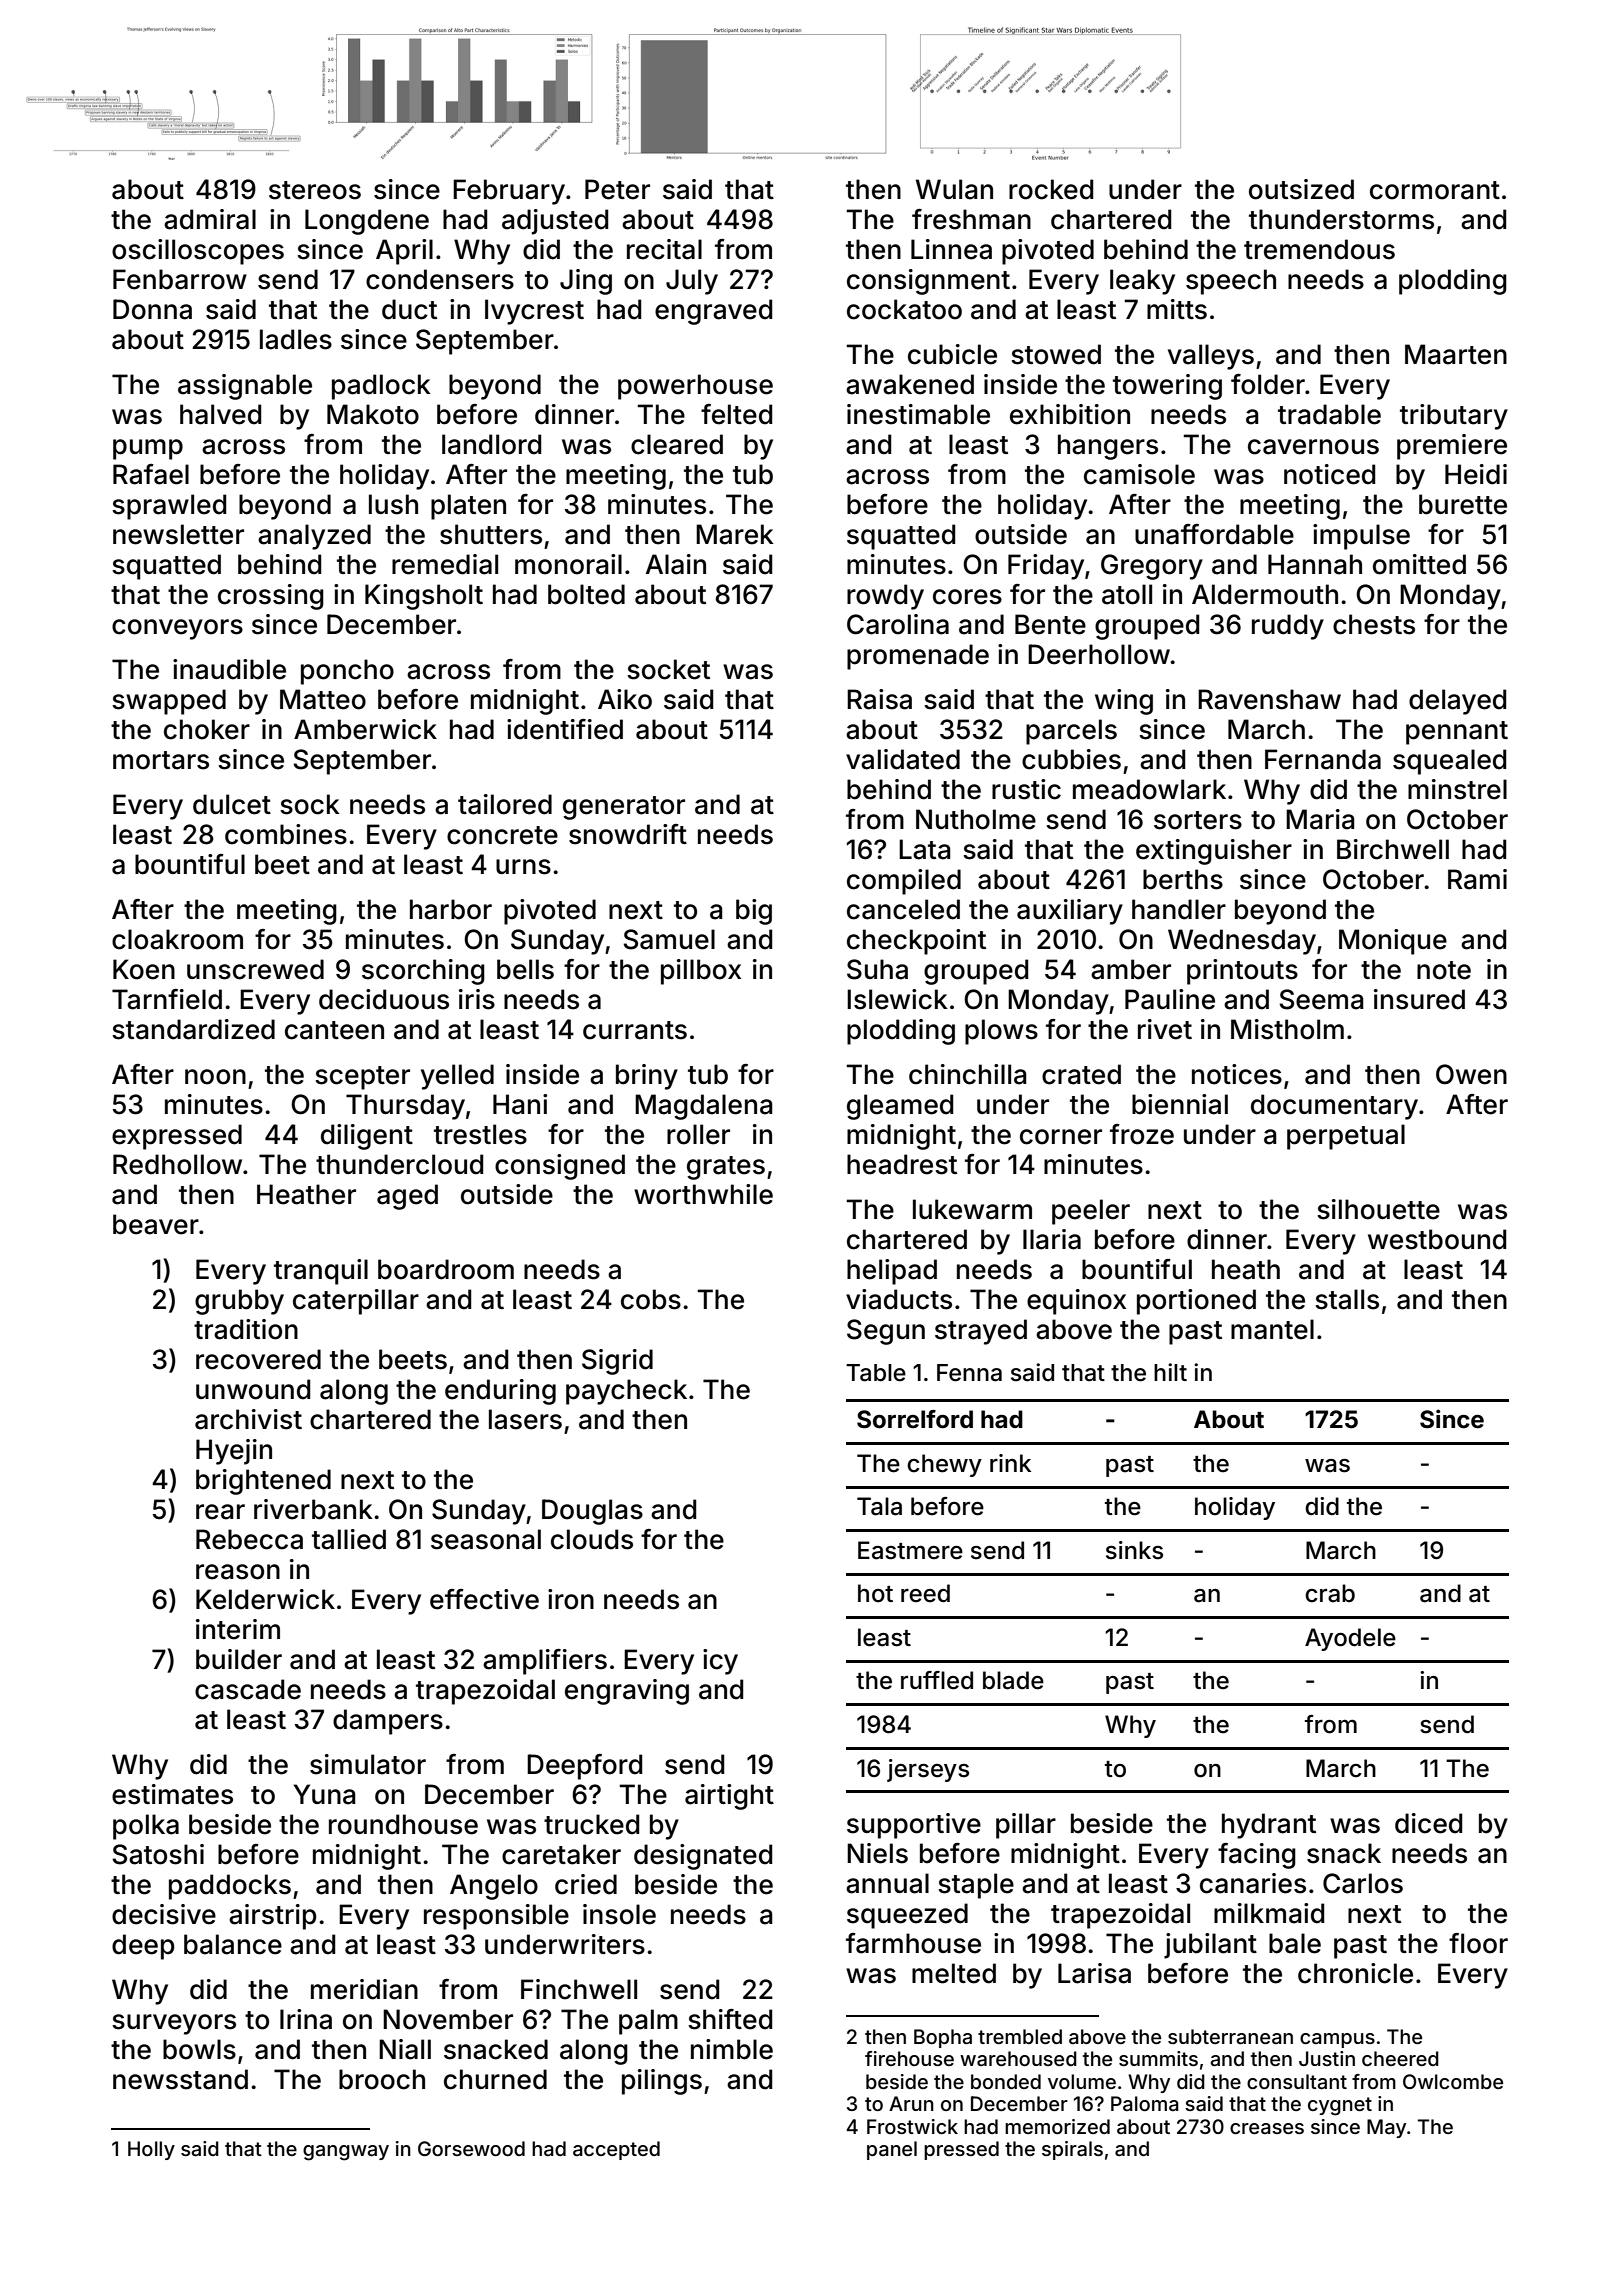 The width and height of the screenshot is (1620, 2292). What do you see at coordinates (177, 939) in the screenshot?
I see `cloakroom` at bounding box center [177, 939].
